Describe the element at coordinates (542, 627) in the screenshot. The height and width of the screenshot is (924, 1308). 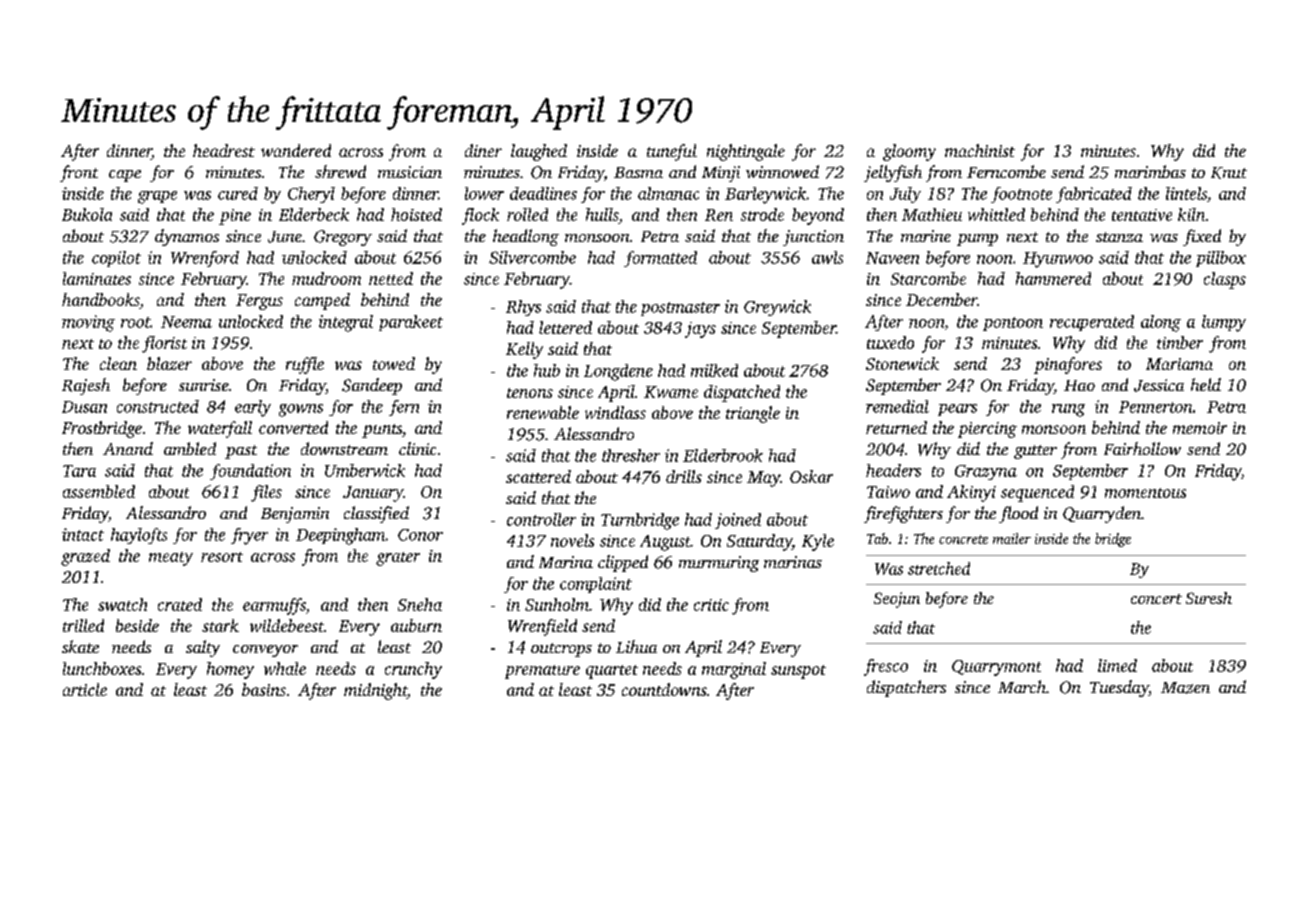
I see `Wrenfield` at that location.
